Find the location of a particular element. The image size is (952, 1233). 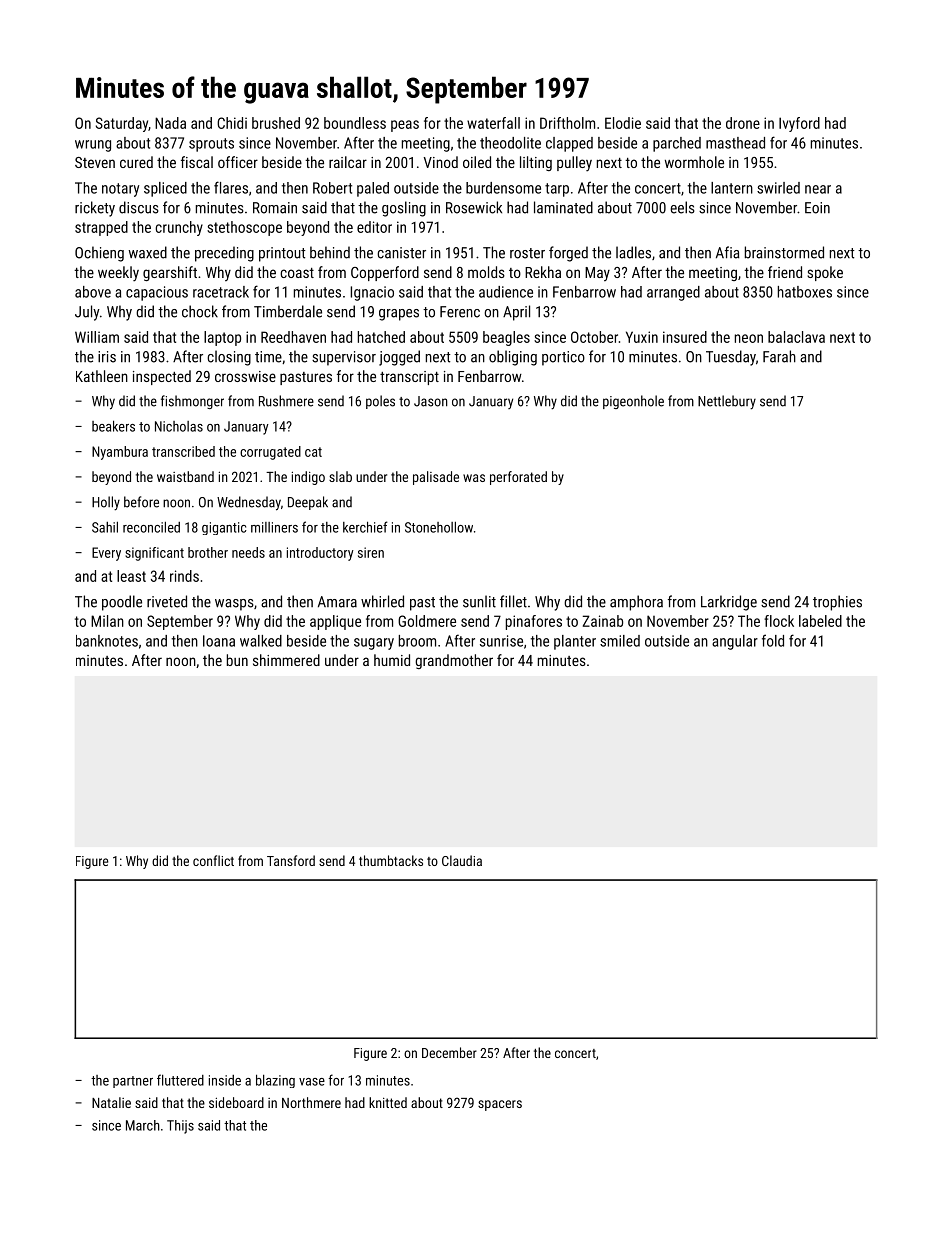

conflict is located at coordinates (213, 860).
